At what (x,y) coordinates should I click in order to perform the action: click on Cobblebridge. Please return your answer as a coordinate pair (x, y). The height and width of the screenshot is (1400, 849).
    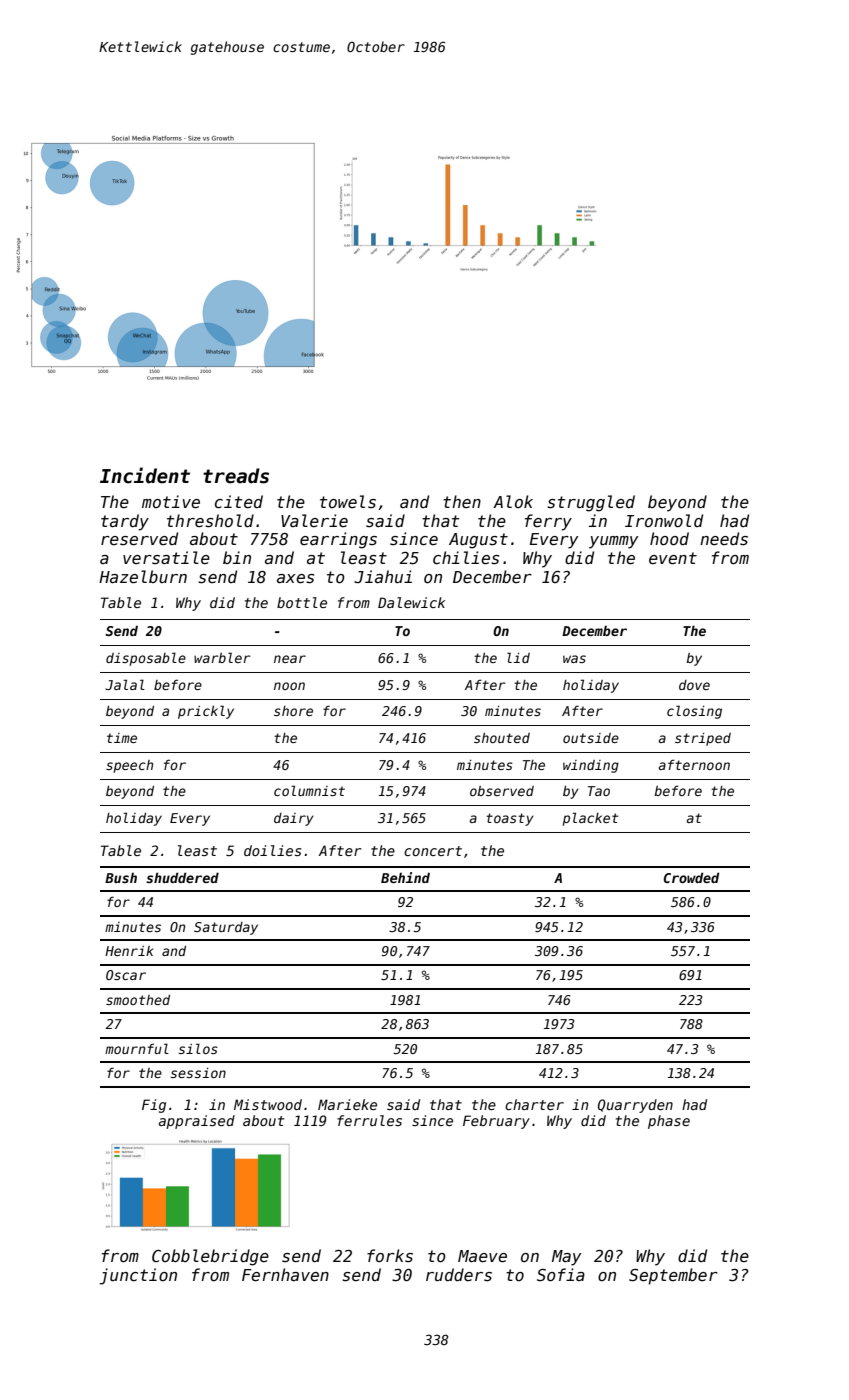
    Looking at the image, I should click on (210, 1257).
